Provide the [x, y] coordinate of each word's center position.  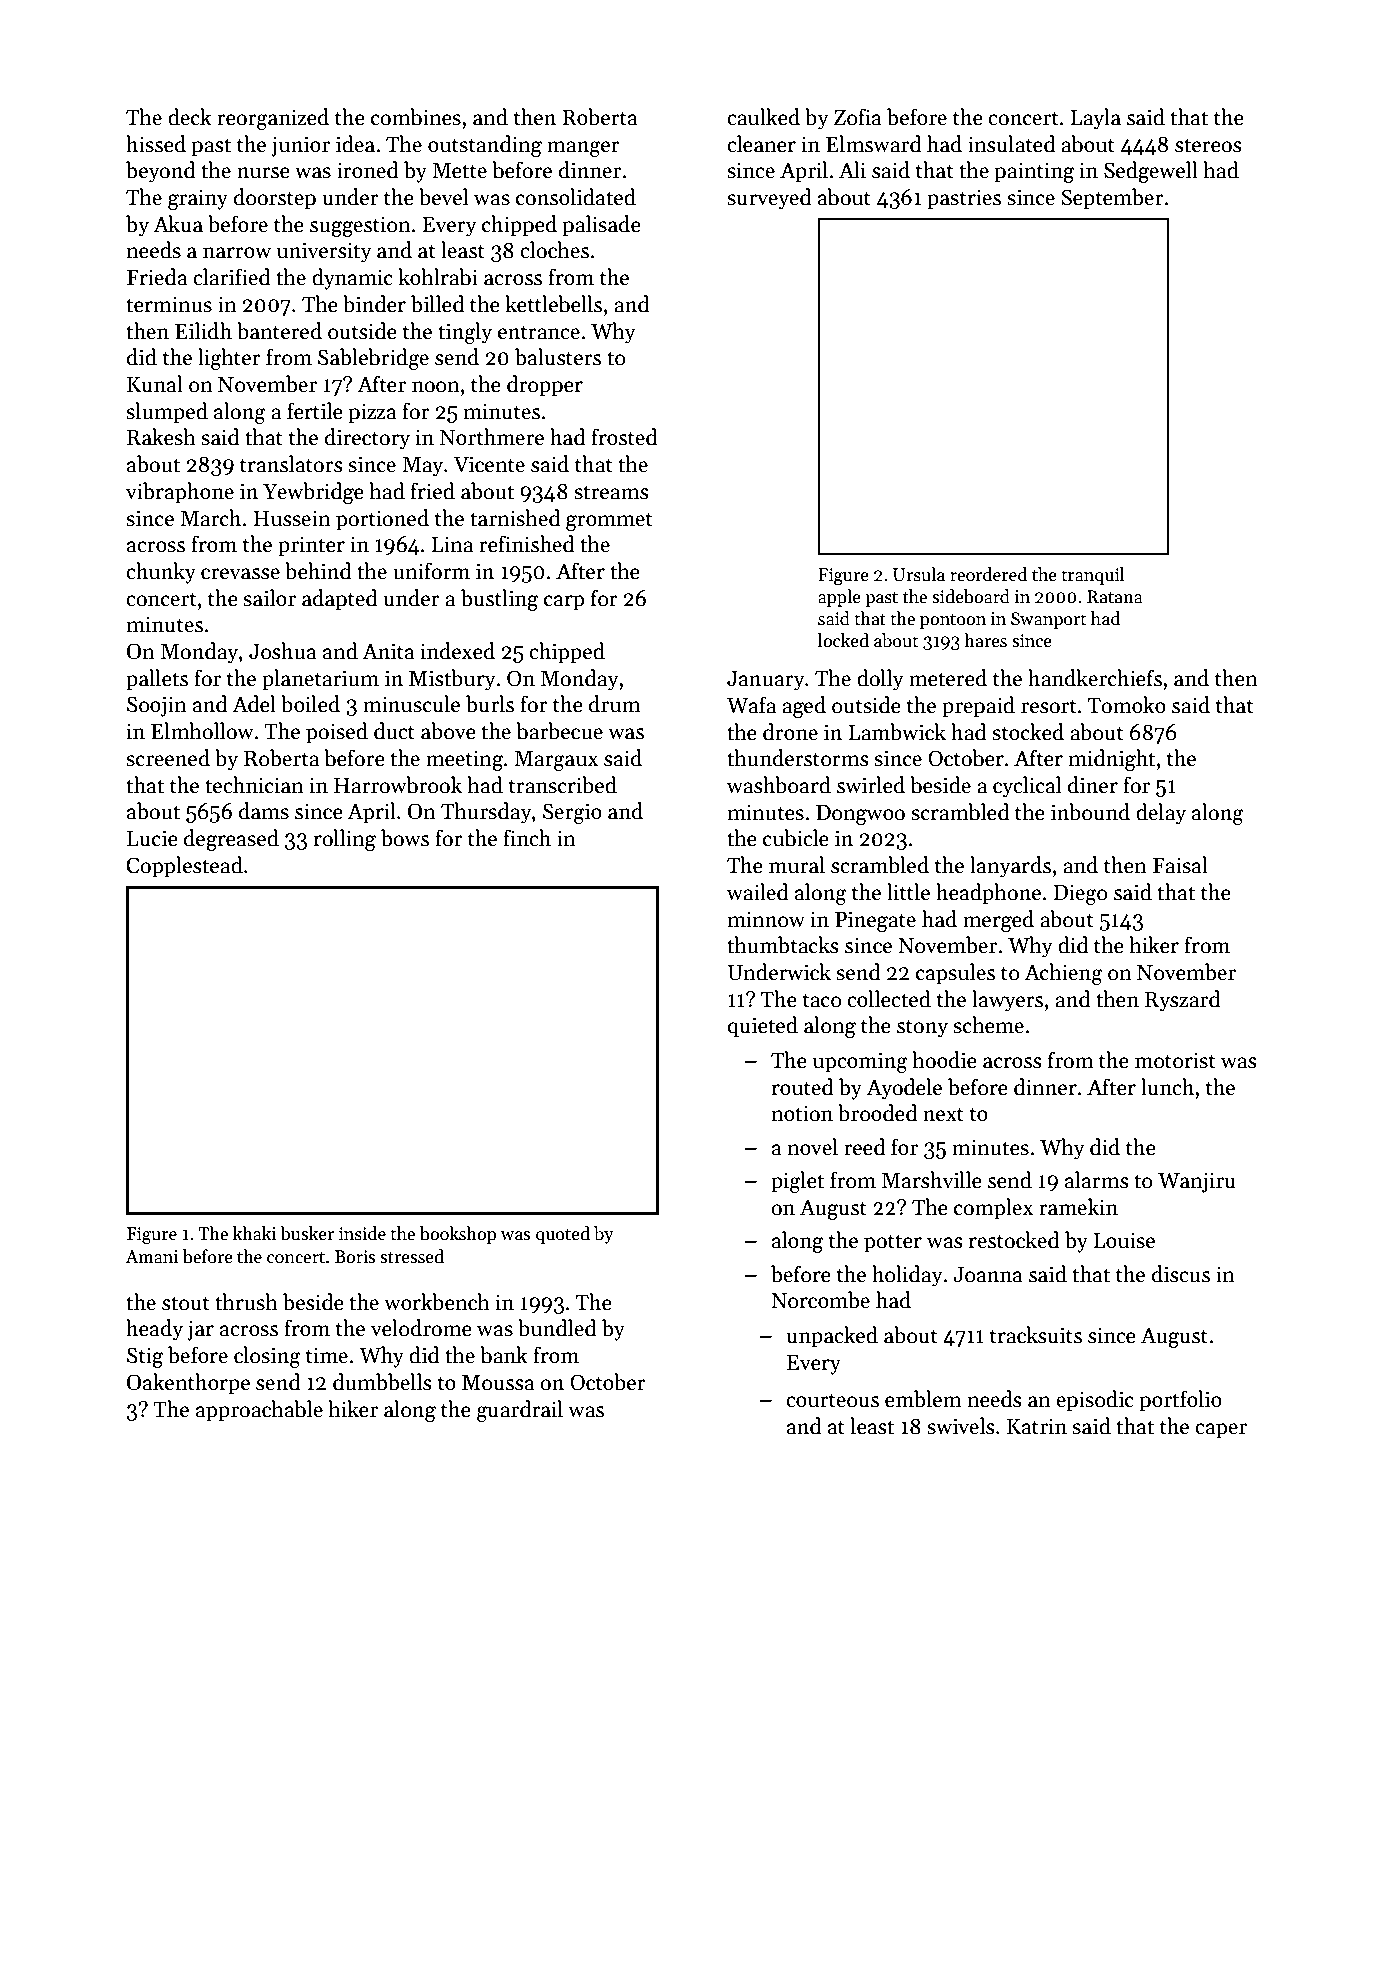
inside [362, 1233]
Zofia [858, 117]
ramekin [1078, 1207]
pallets [157, 680]
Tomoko [1127, 705]
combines [416, 117]
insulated [1012, 144]
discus [1181, 1274]
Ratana [1114, 597]
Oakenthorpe [188, 1384]
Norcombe [820, 1300]
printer [311, 546]
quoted [563, 1235]
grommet [609, 521]
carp [564, 603]
